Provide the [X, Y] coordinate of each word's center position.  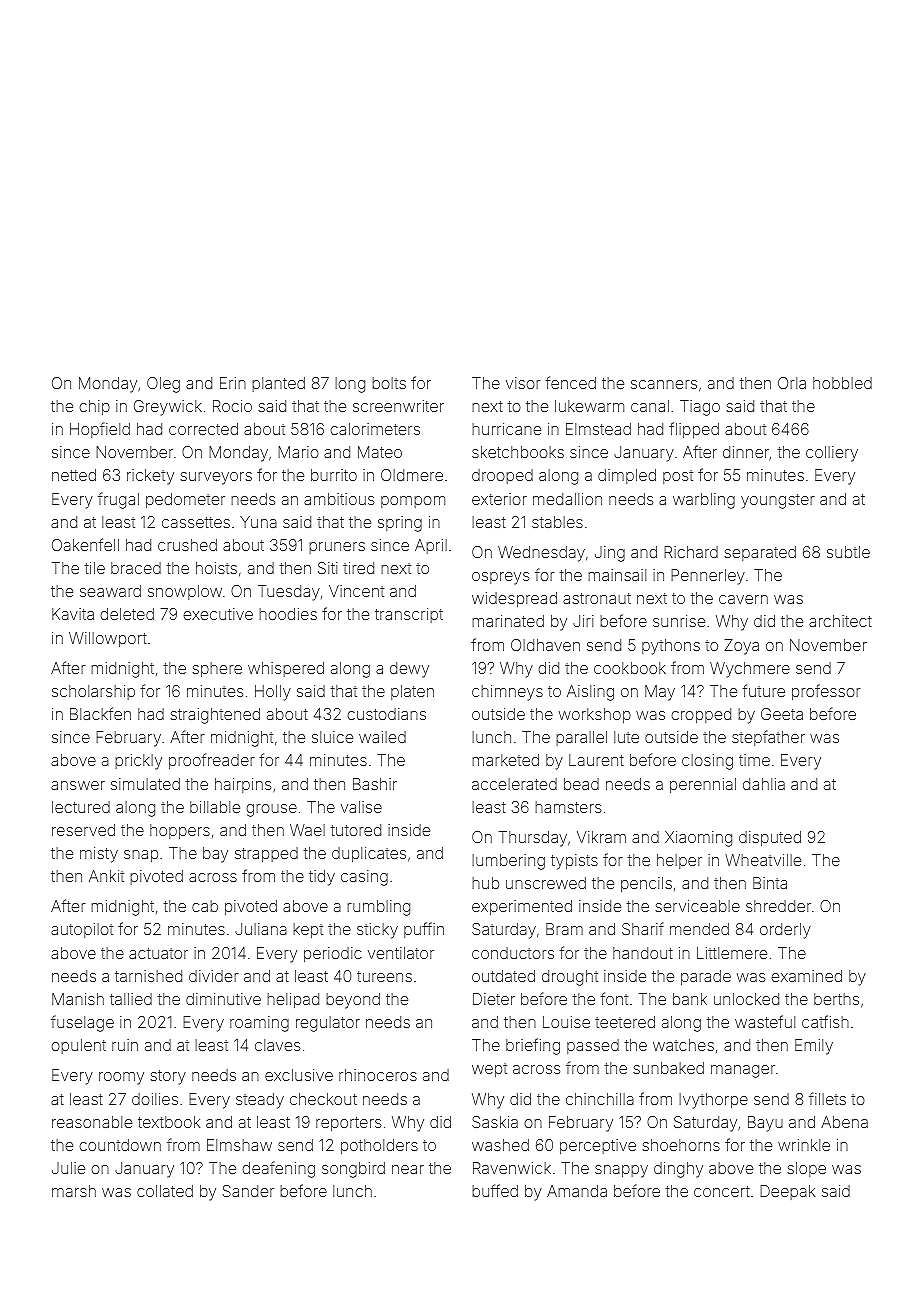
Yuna [258, 522]
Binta [770, 883]
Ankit [106, 876]
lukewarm [589, 406]
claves [277, 1045]
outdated [503, 976]
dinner [746, 452]
